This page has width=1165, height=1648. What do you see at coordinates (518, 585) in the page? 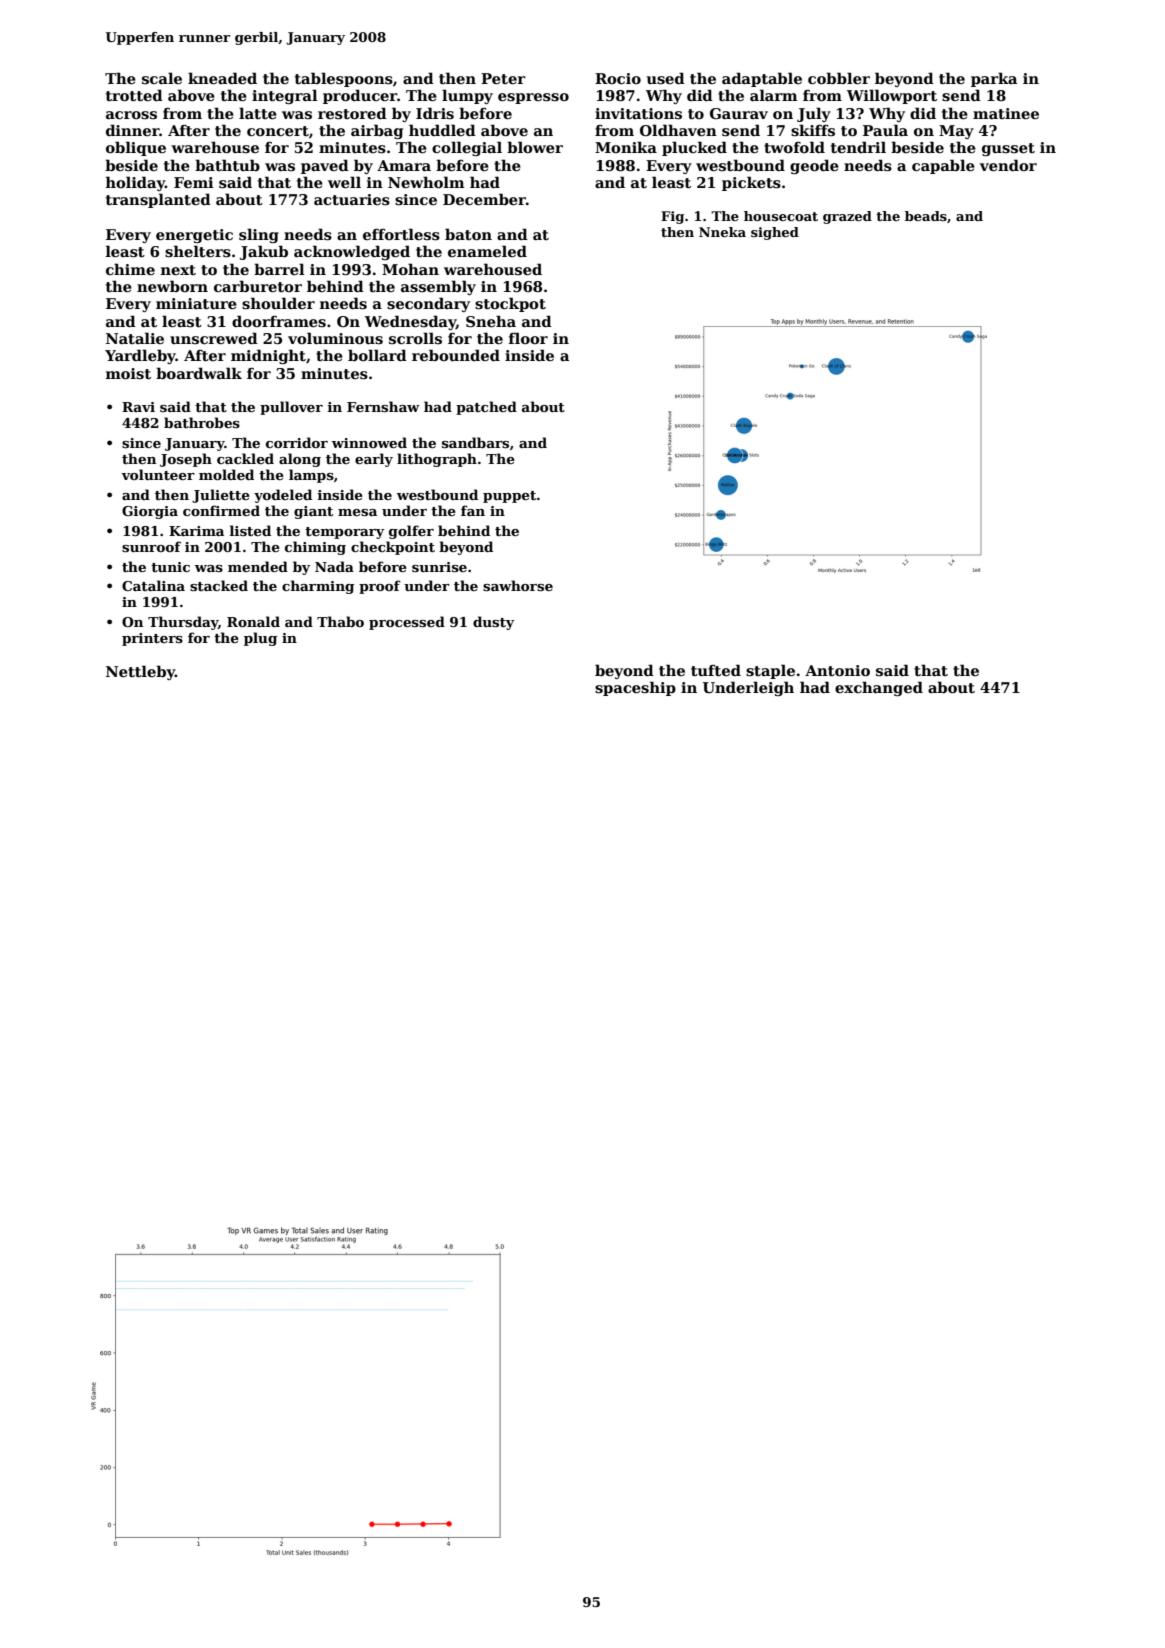
I see `sawhorse` at bounding box center [518, 585].
